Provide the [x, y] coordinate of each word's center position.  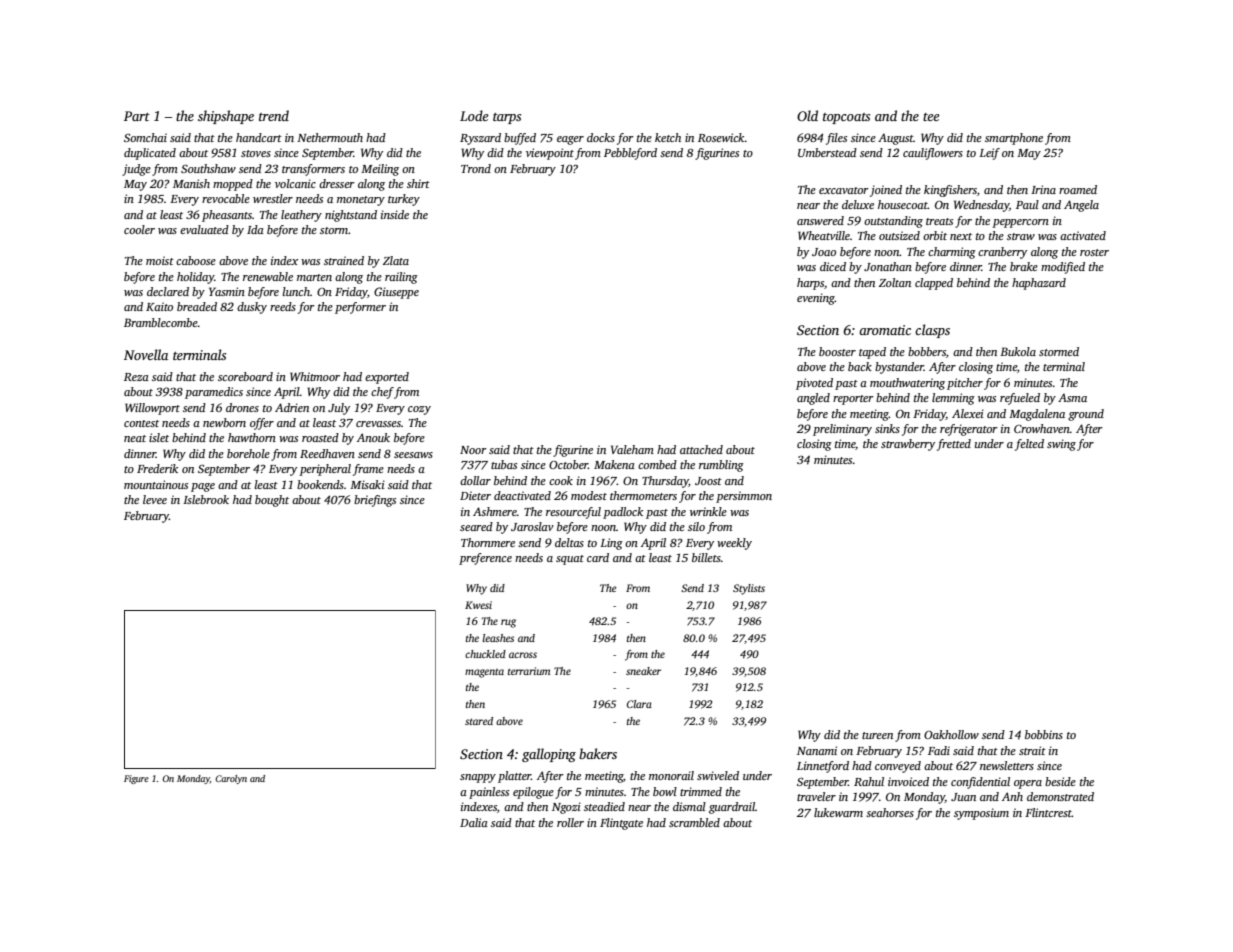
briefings [375, 501]
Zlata [396, 260]
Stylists [749, 589]
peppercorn [1020, 223]
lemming [953, 399]
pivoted [814, 384]
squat [570, 560]
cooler [139, 229]
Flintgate [621, 824]
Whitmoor [315, 376]
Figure [136, 779]
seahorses [890, 812]
